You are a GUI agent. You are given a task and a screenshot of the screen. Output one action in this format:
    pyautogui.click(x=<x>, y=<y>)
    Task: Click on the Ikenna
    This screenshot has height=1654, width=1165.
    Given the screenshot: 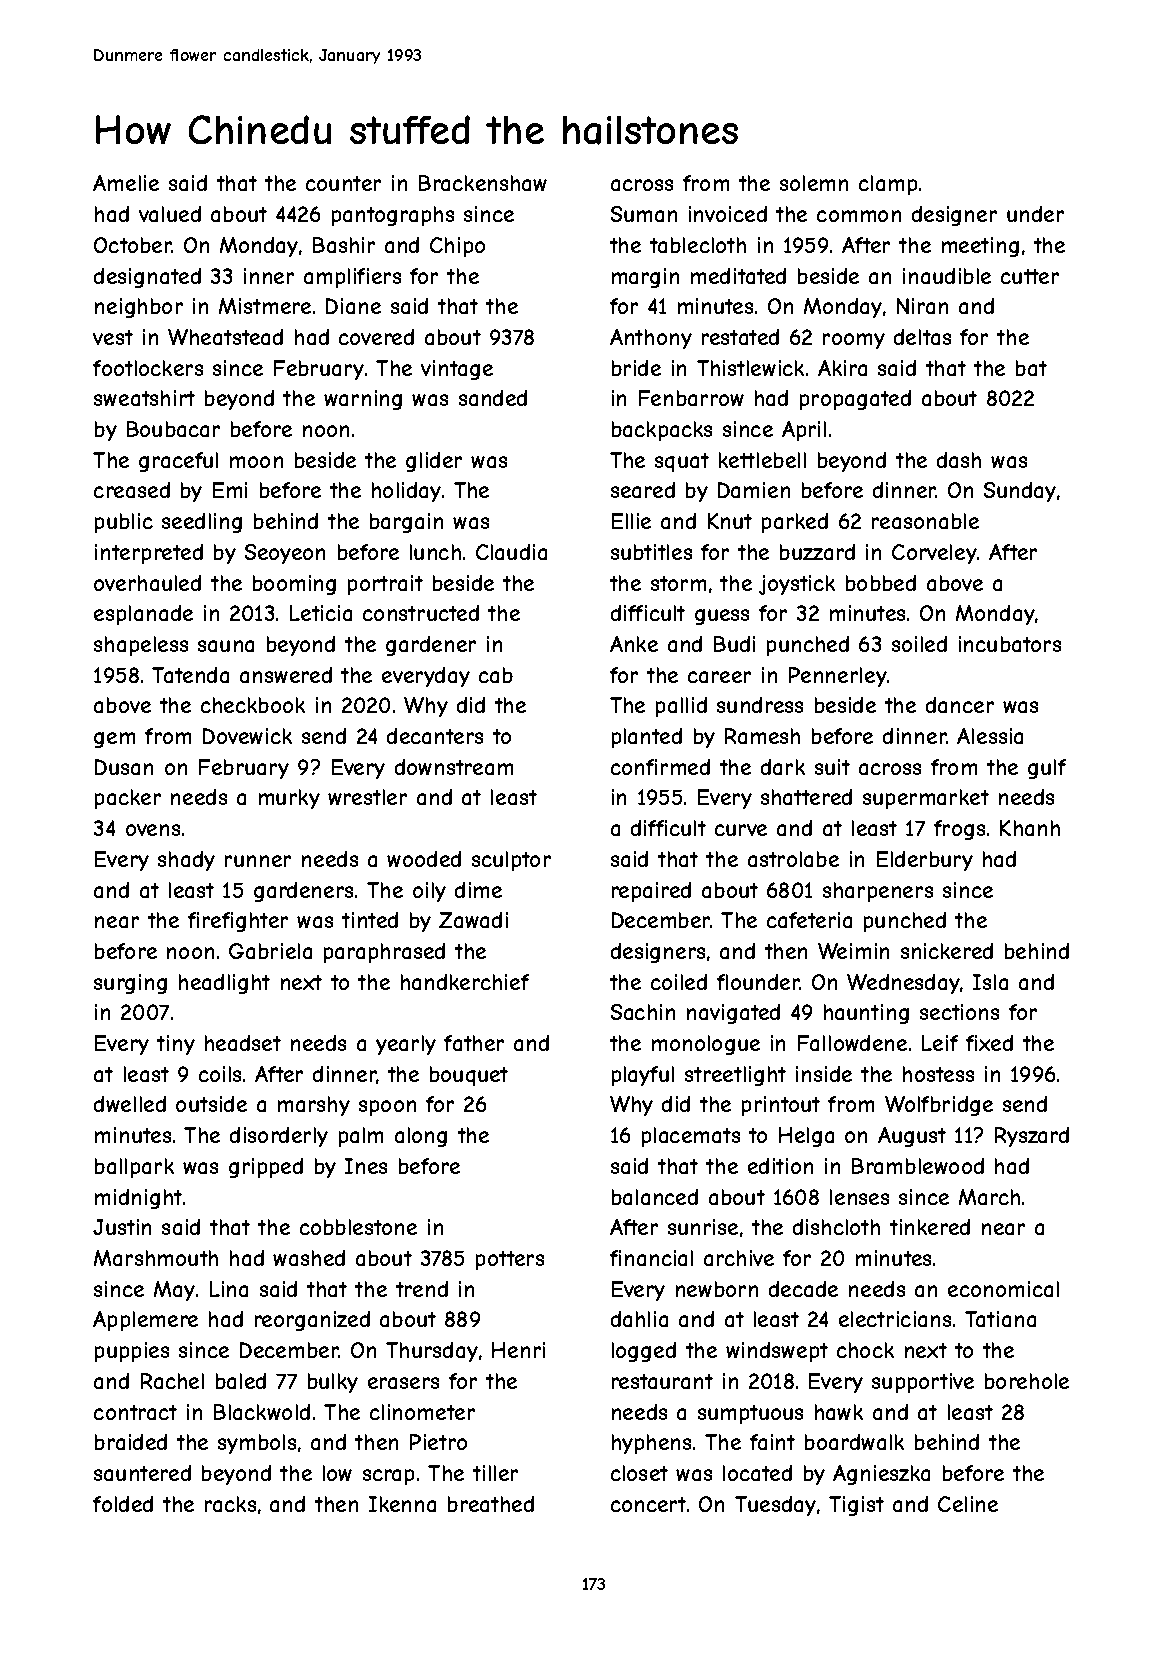 What is the action you would take?
    pyautogui.click(x=402, y=1504)
